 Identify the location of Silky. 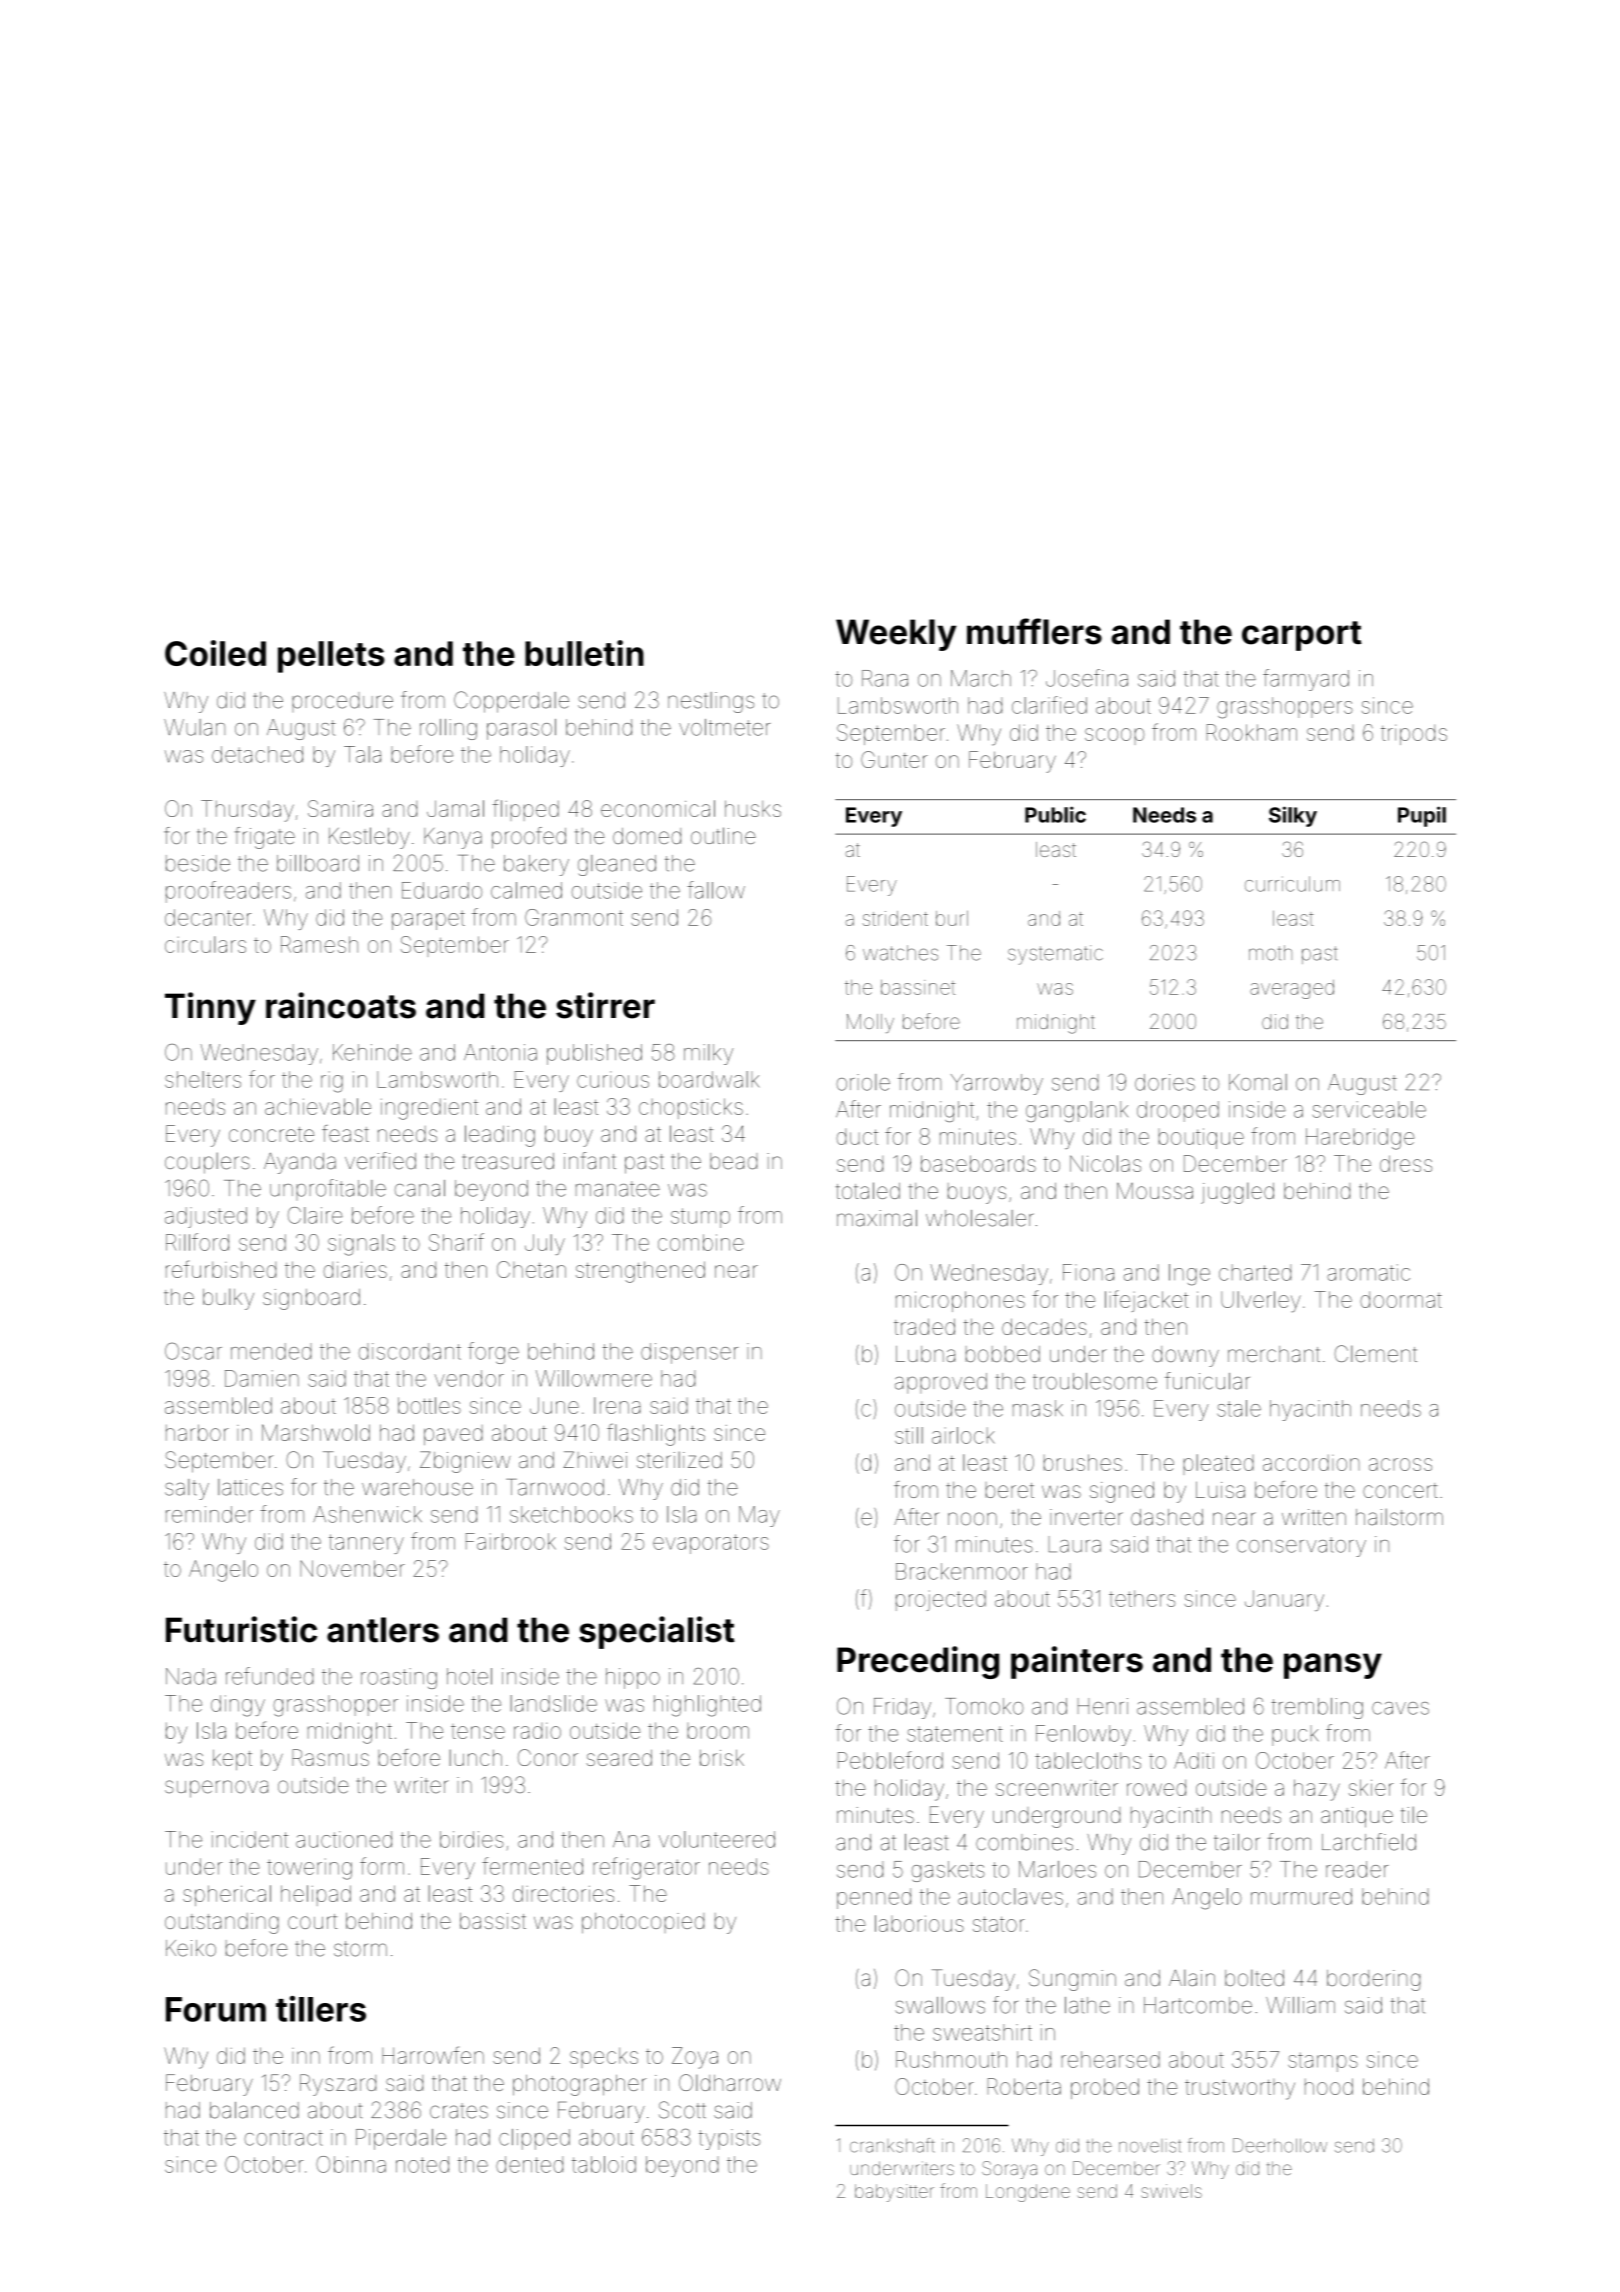
(1293, 816).
